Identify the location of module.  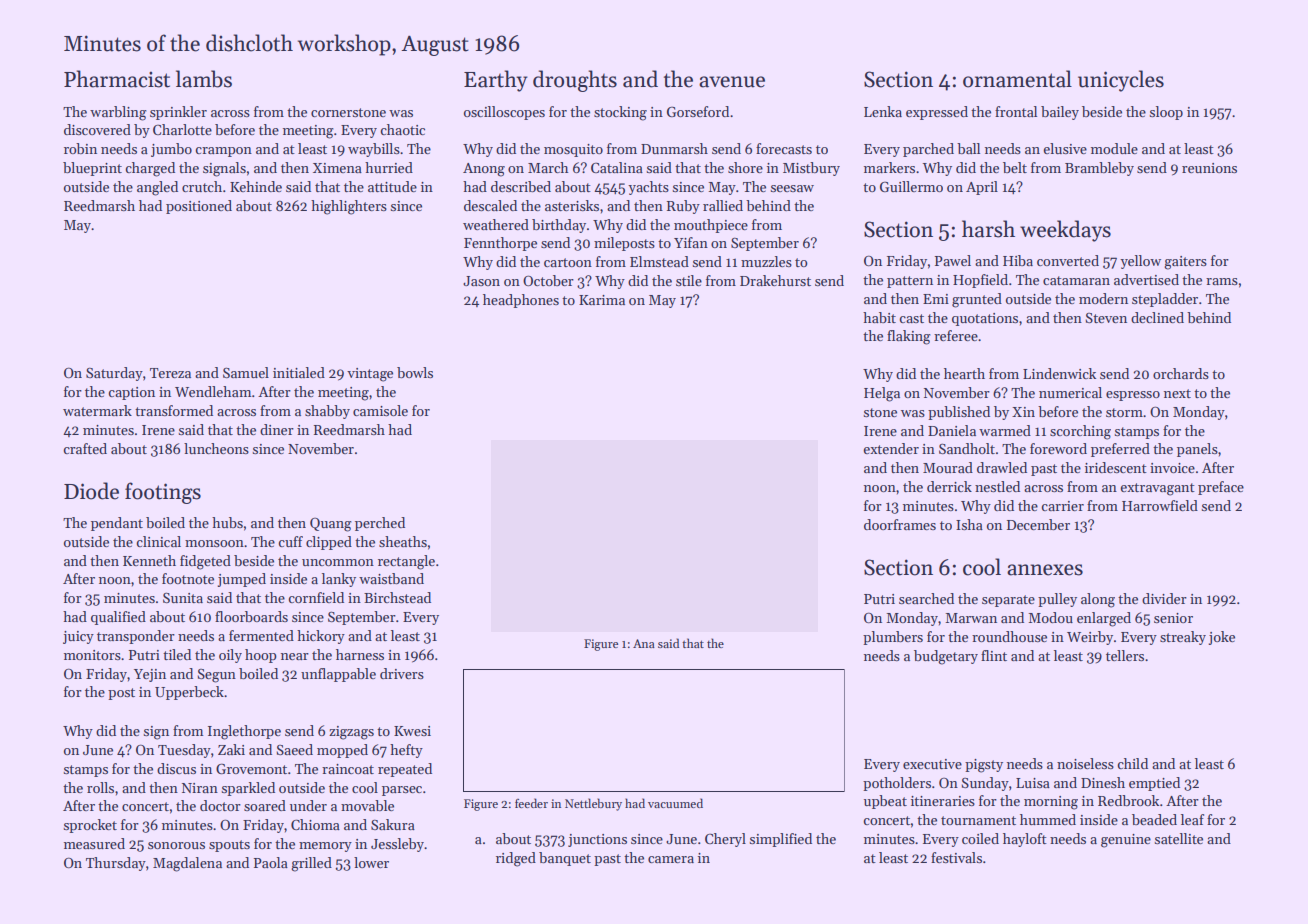
(1114, 148).
